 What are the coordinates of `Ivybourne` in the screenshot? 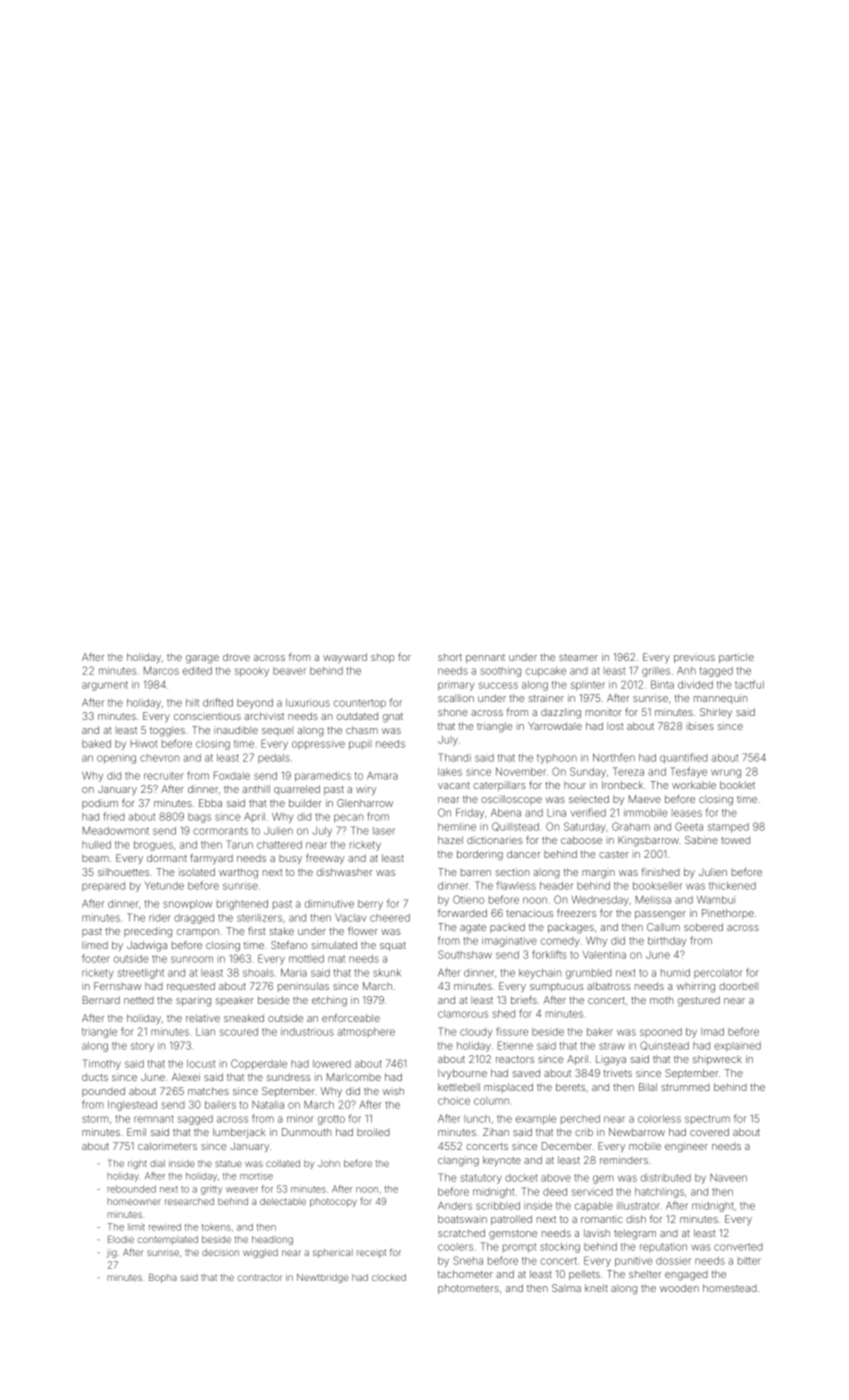 It's located at (462, 1074).
